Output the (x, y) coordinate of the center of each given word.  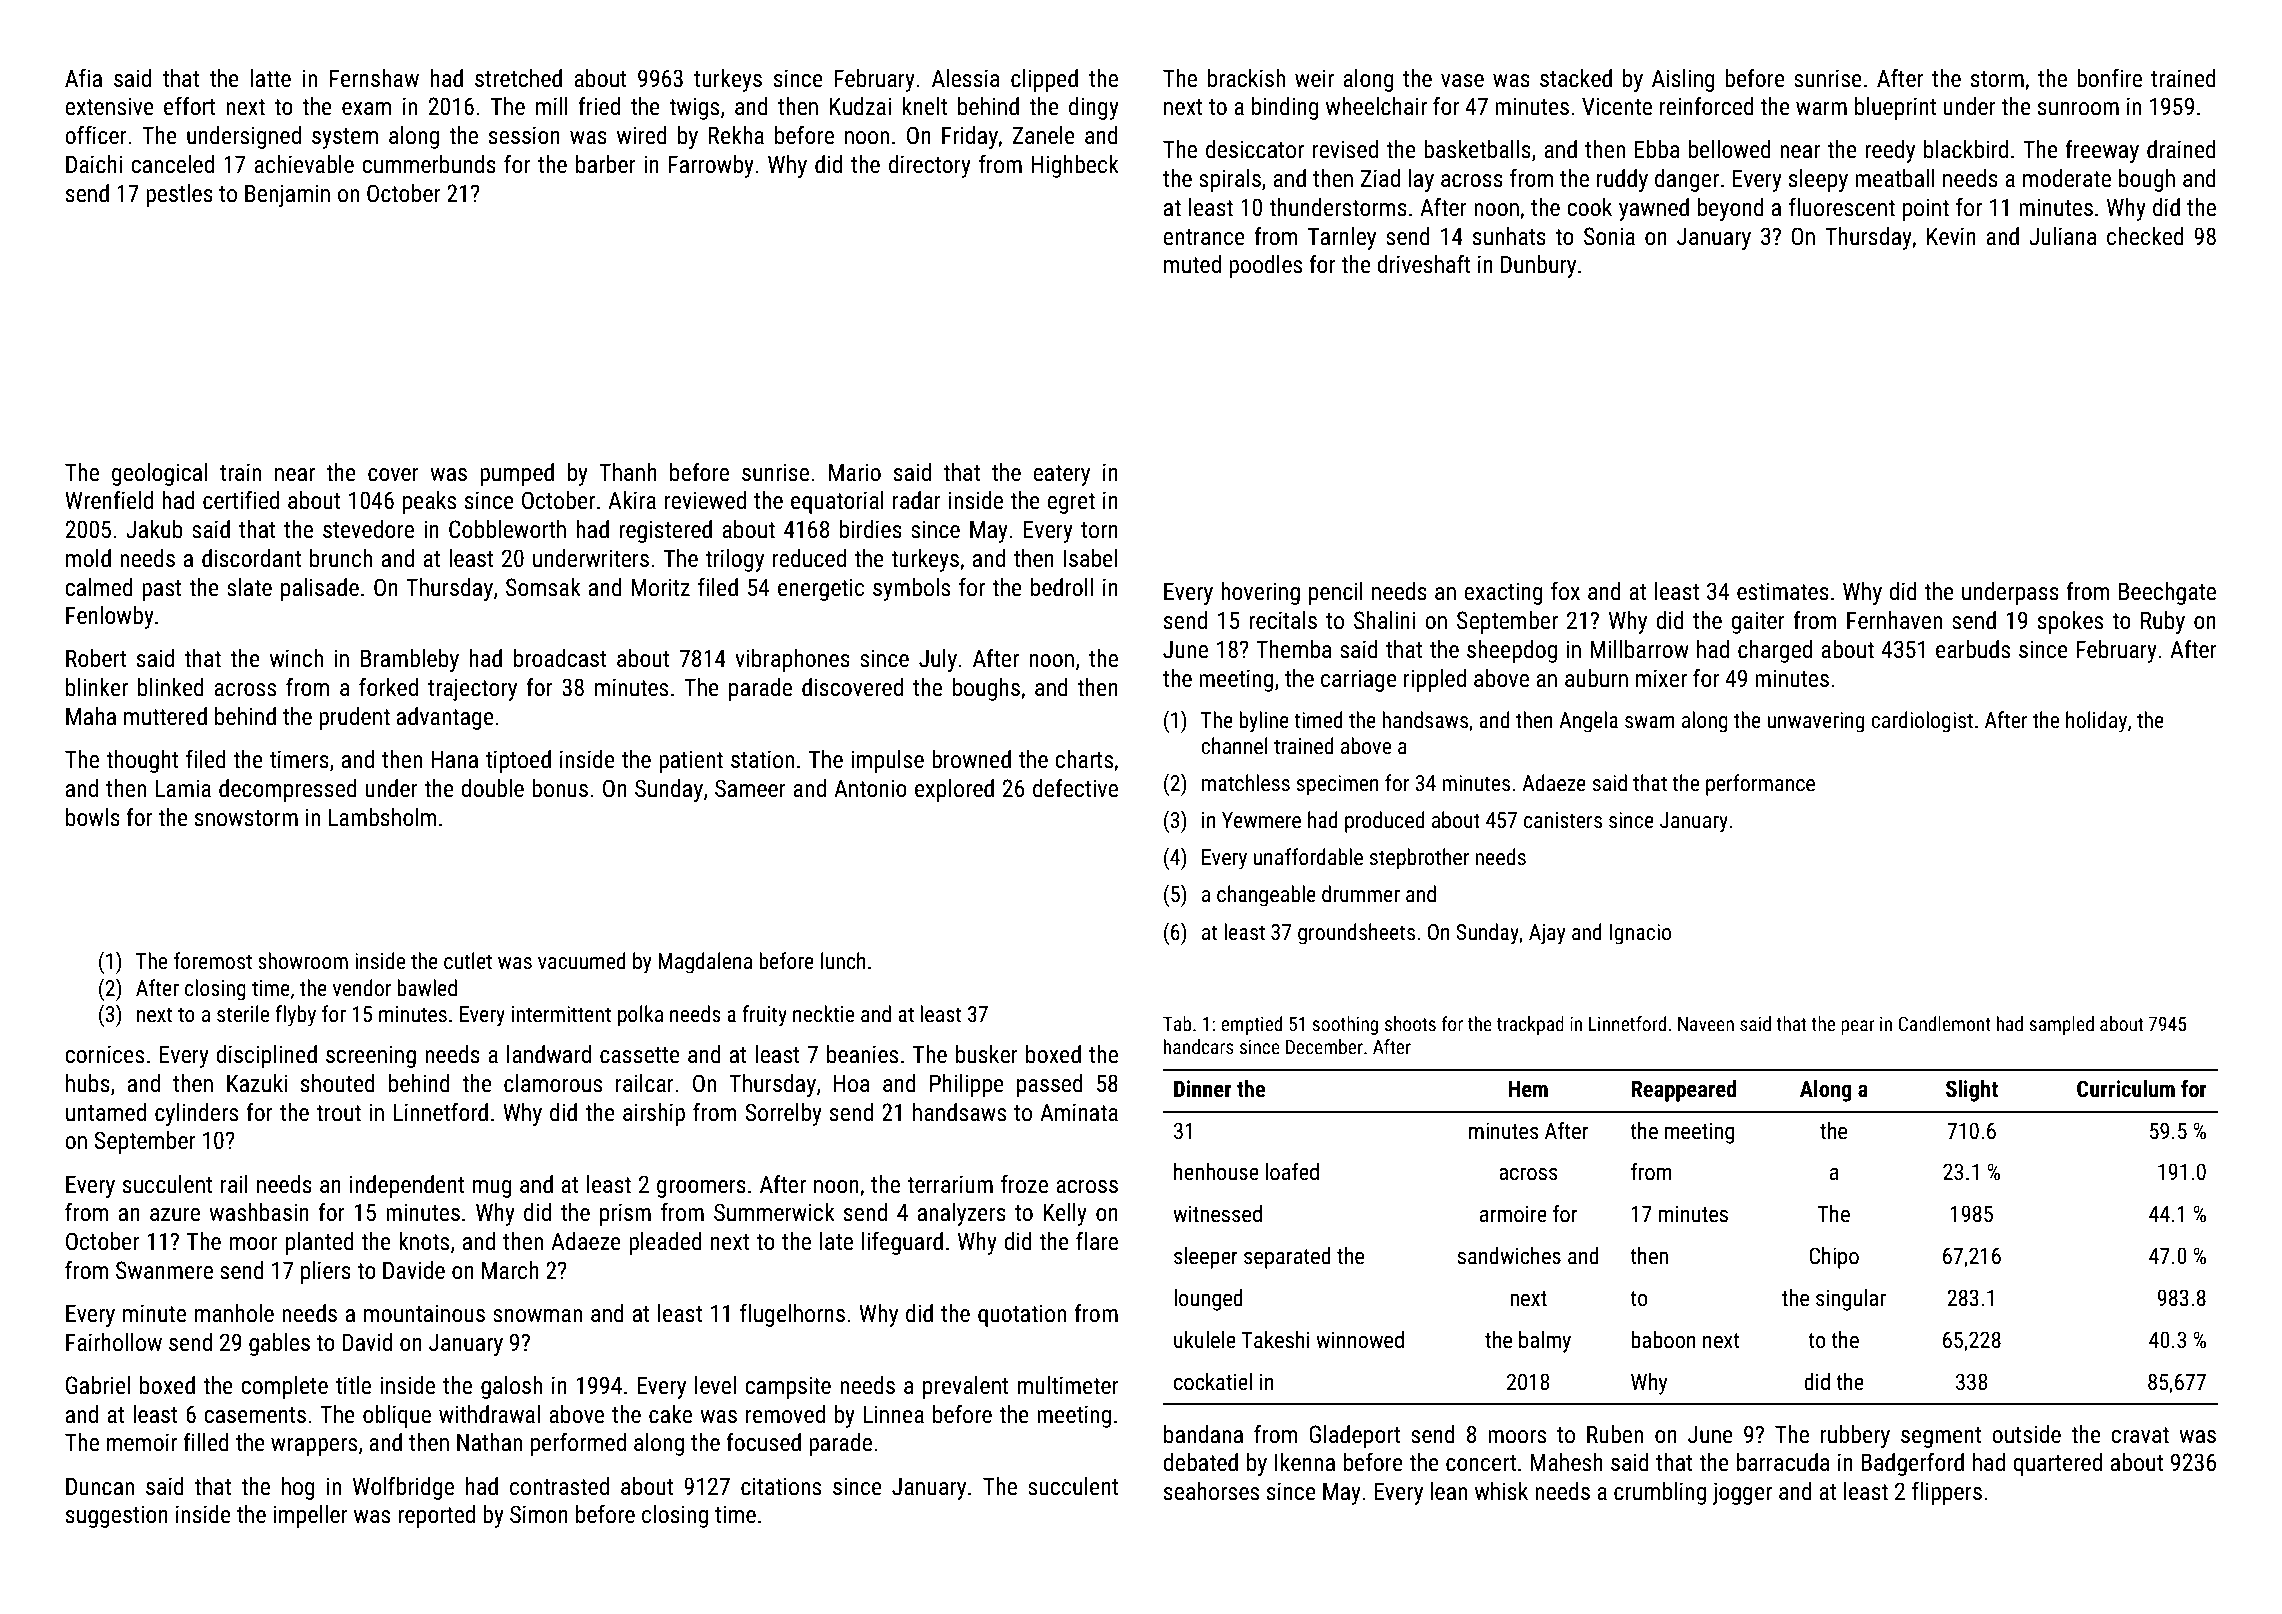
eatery (1061, 475)
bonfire (2109, 78)
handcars (1199, 1046)
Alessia (965, 78)
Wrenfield (109, 500)
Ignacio (1640, 934)
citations (781, 1486)
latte (271, 78)
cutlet (468, 961)
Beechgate (2167, 593)
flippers (1947, 1493)
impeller (310, 1516)
